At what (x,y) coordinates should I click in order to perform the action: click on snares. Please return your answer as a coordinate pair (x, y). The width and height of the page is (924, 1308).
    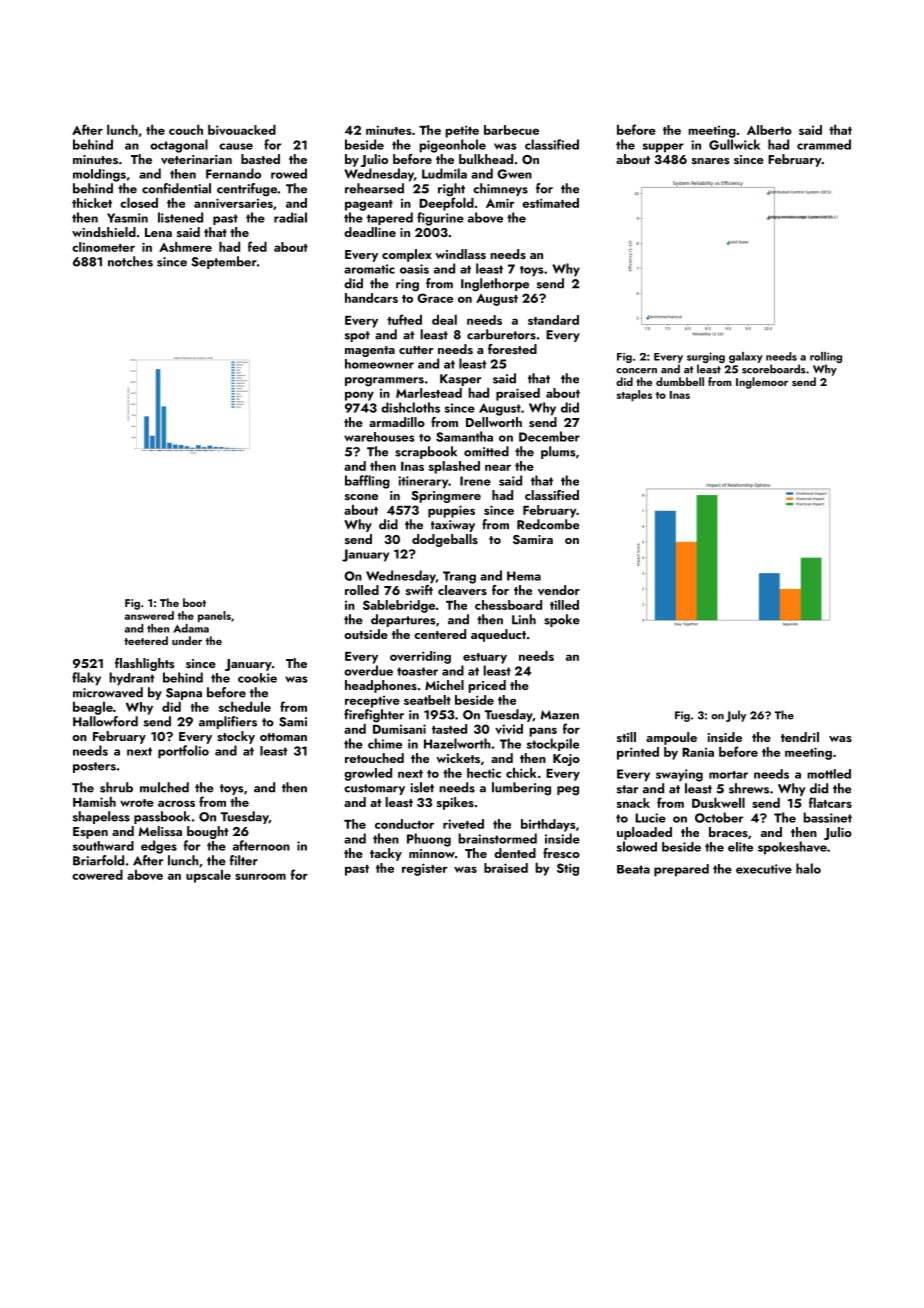
    Looking at the image, I should click on (711, 161).
